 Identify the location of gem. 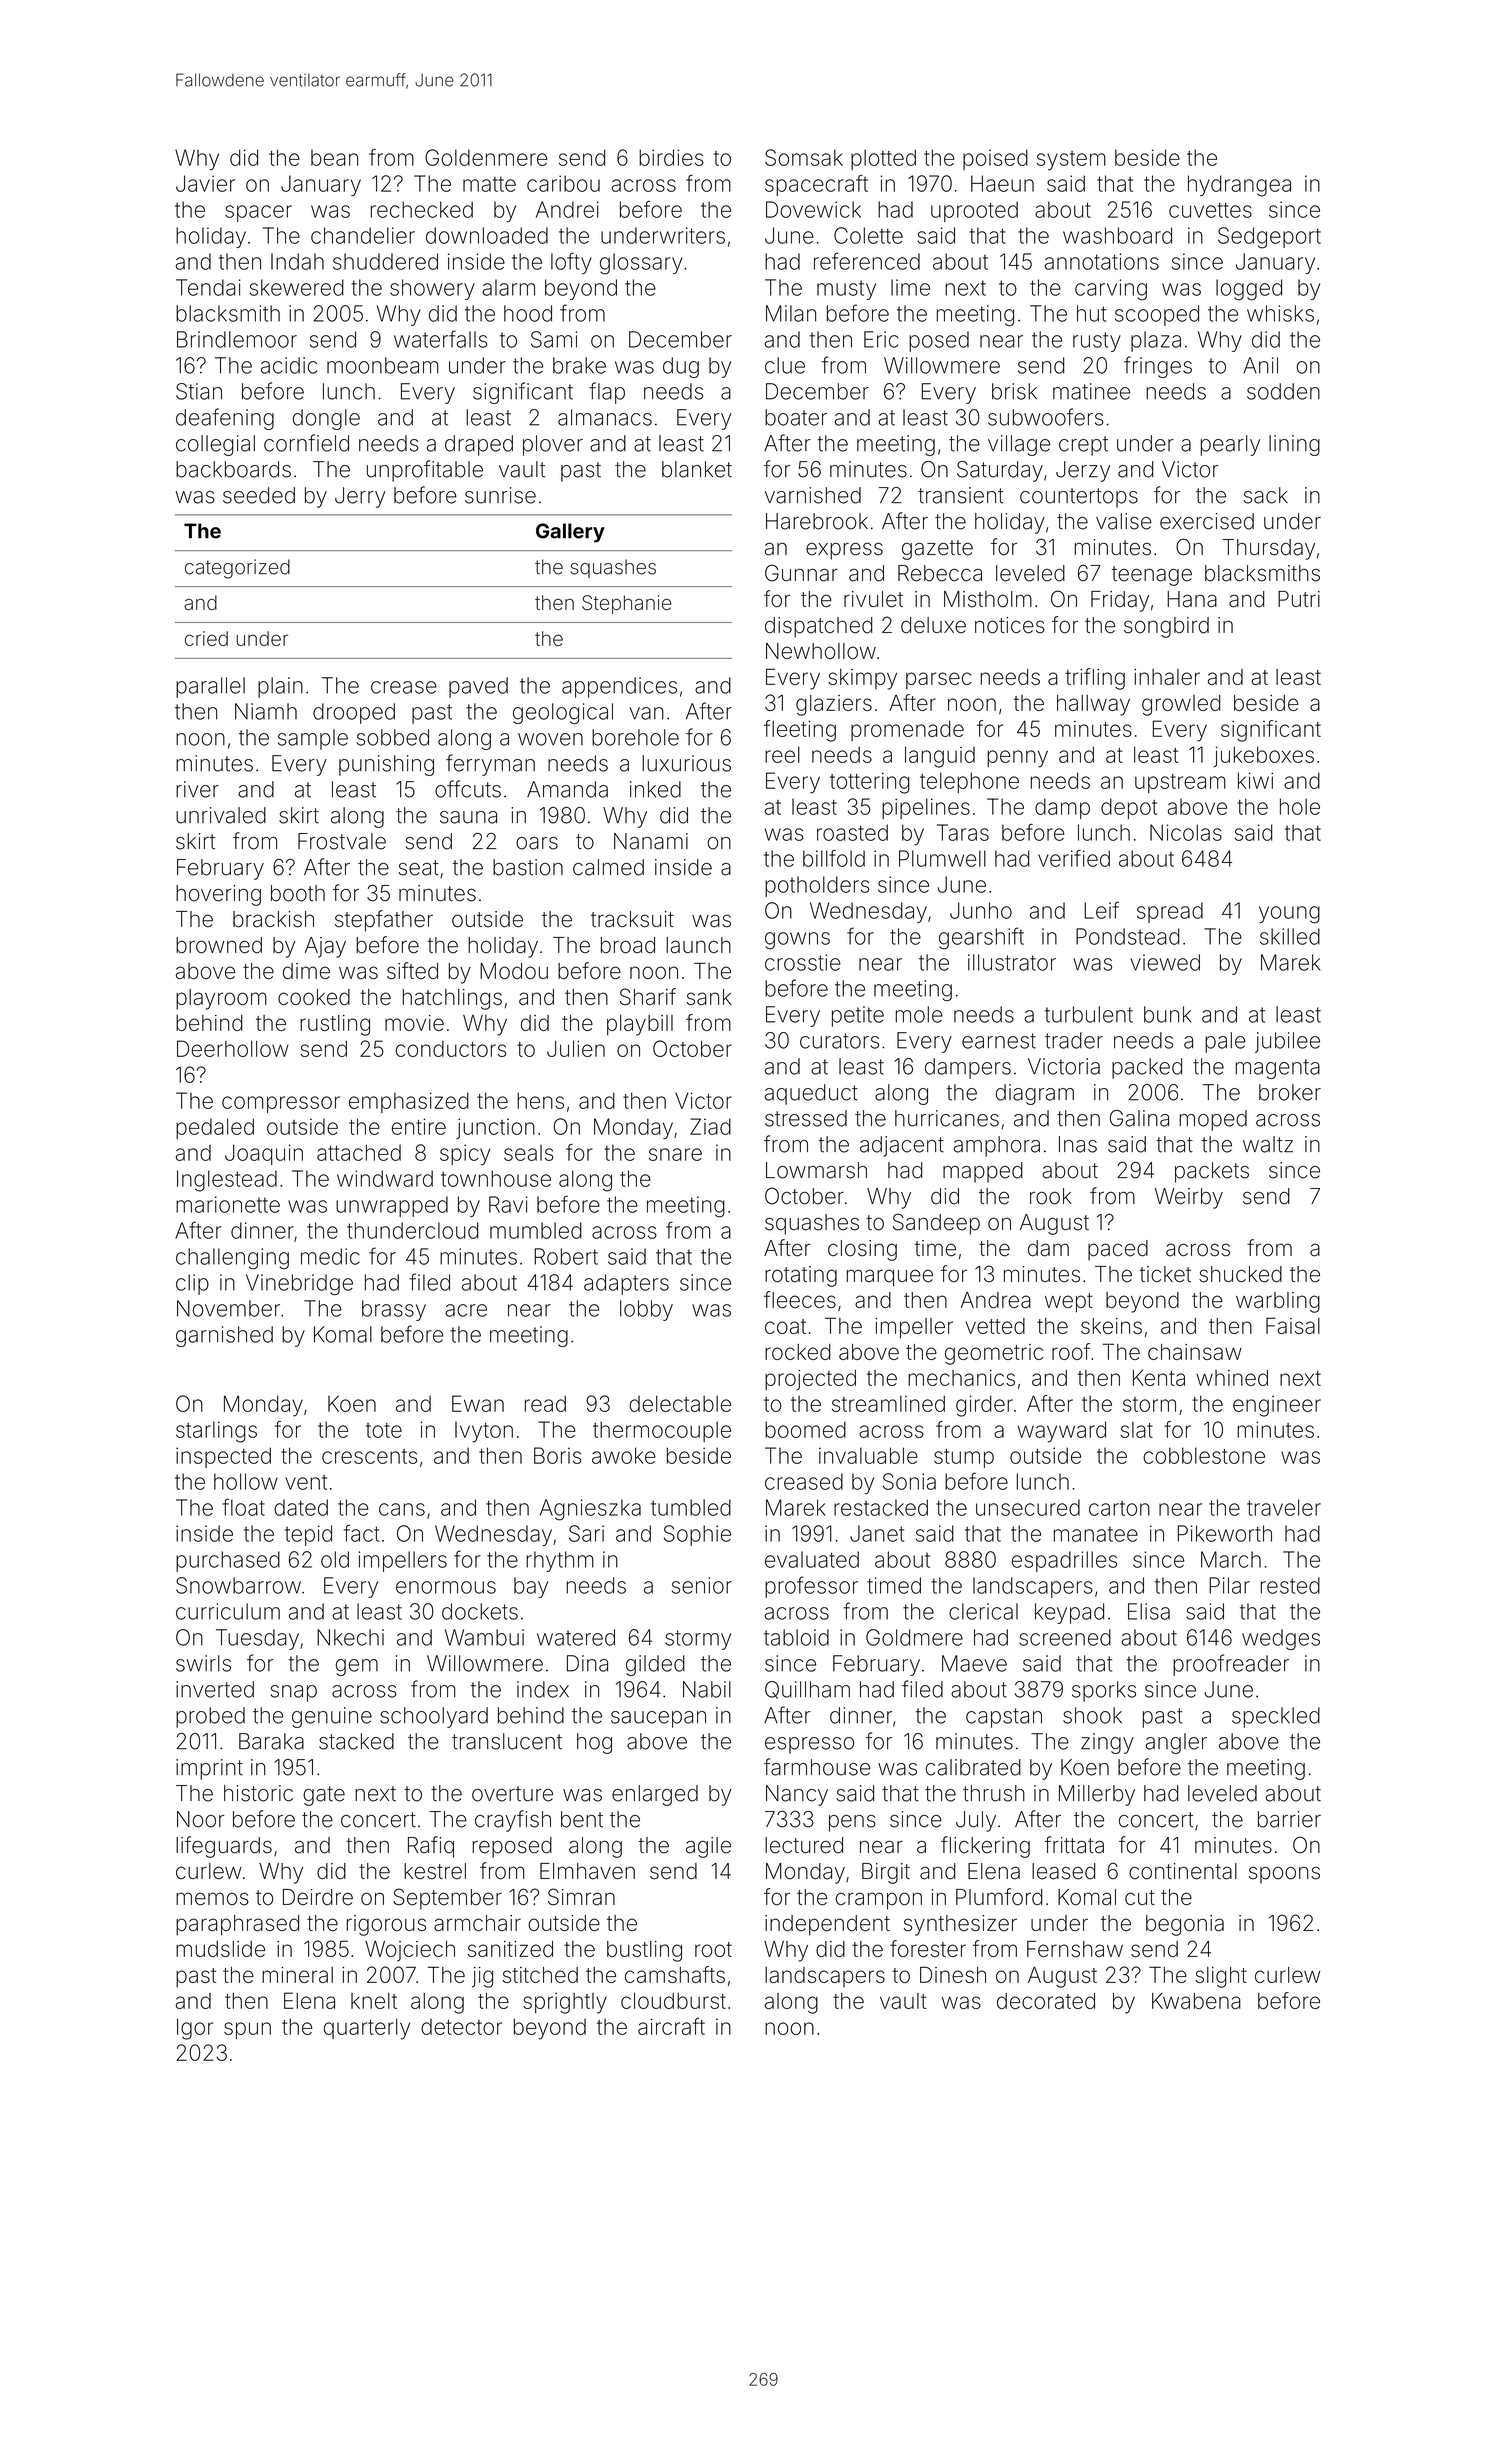
(357, 1667).
